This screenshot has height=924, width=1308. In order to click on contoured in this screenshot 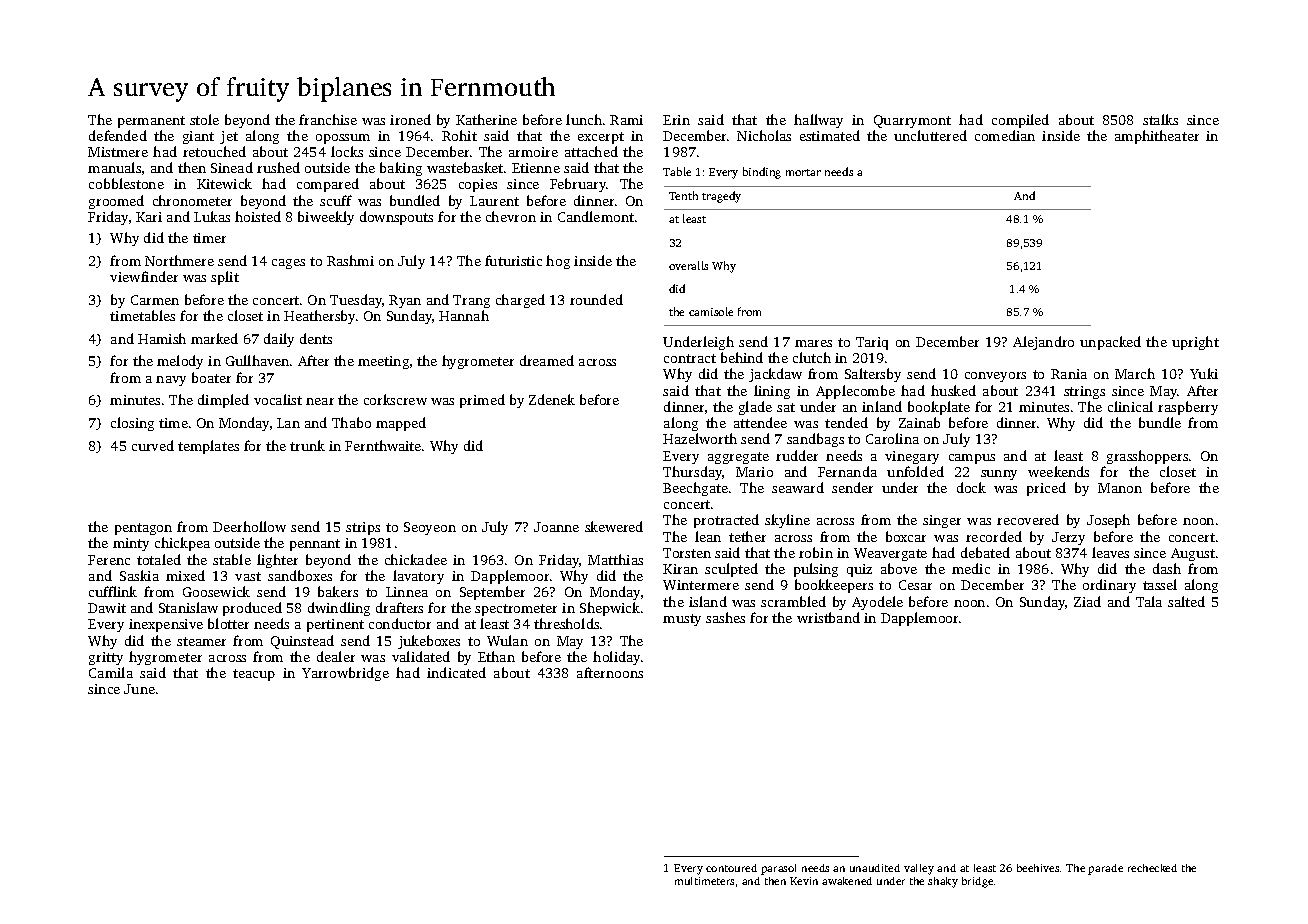, I will do `click(731, 868)`.
